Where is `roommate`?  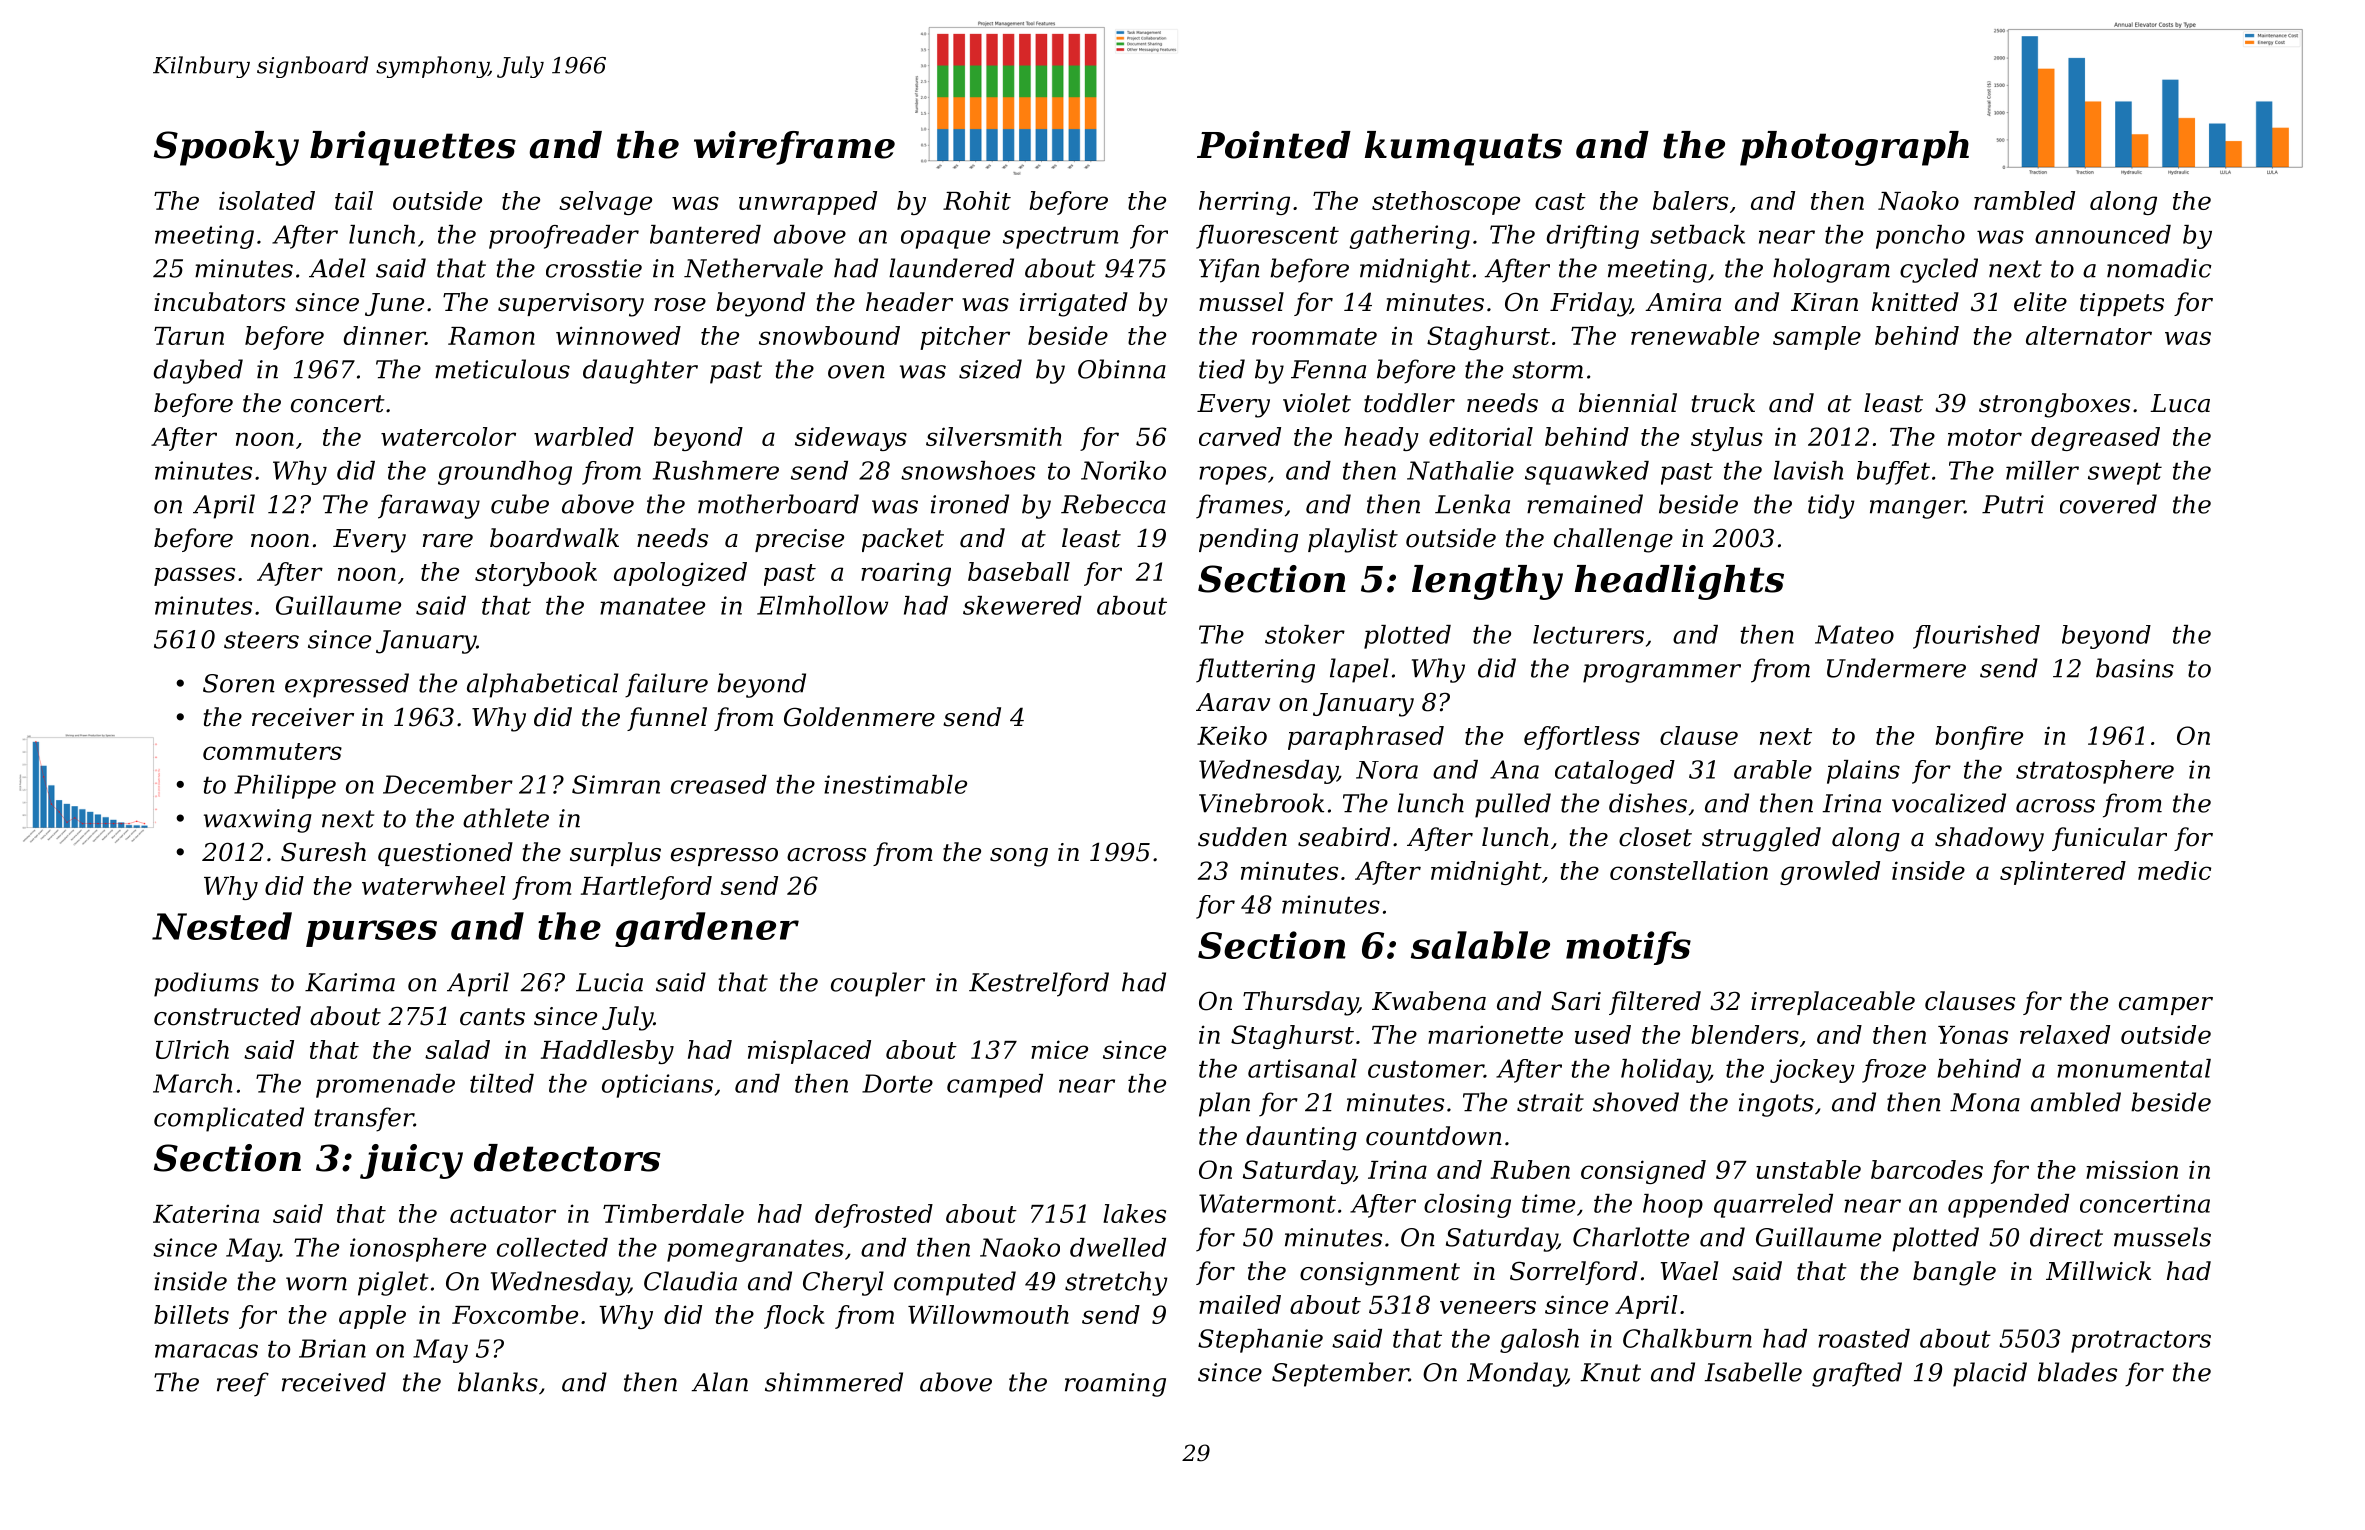
roommate is located at coordinates (1314, 336).
